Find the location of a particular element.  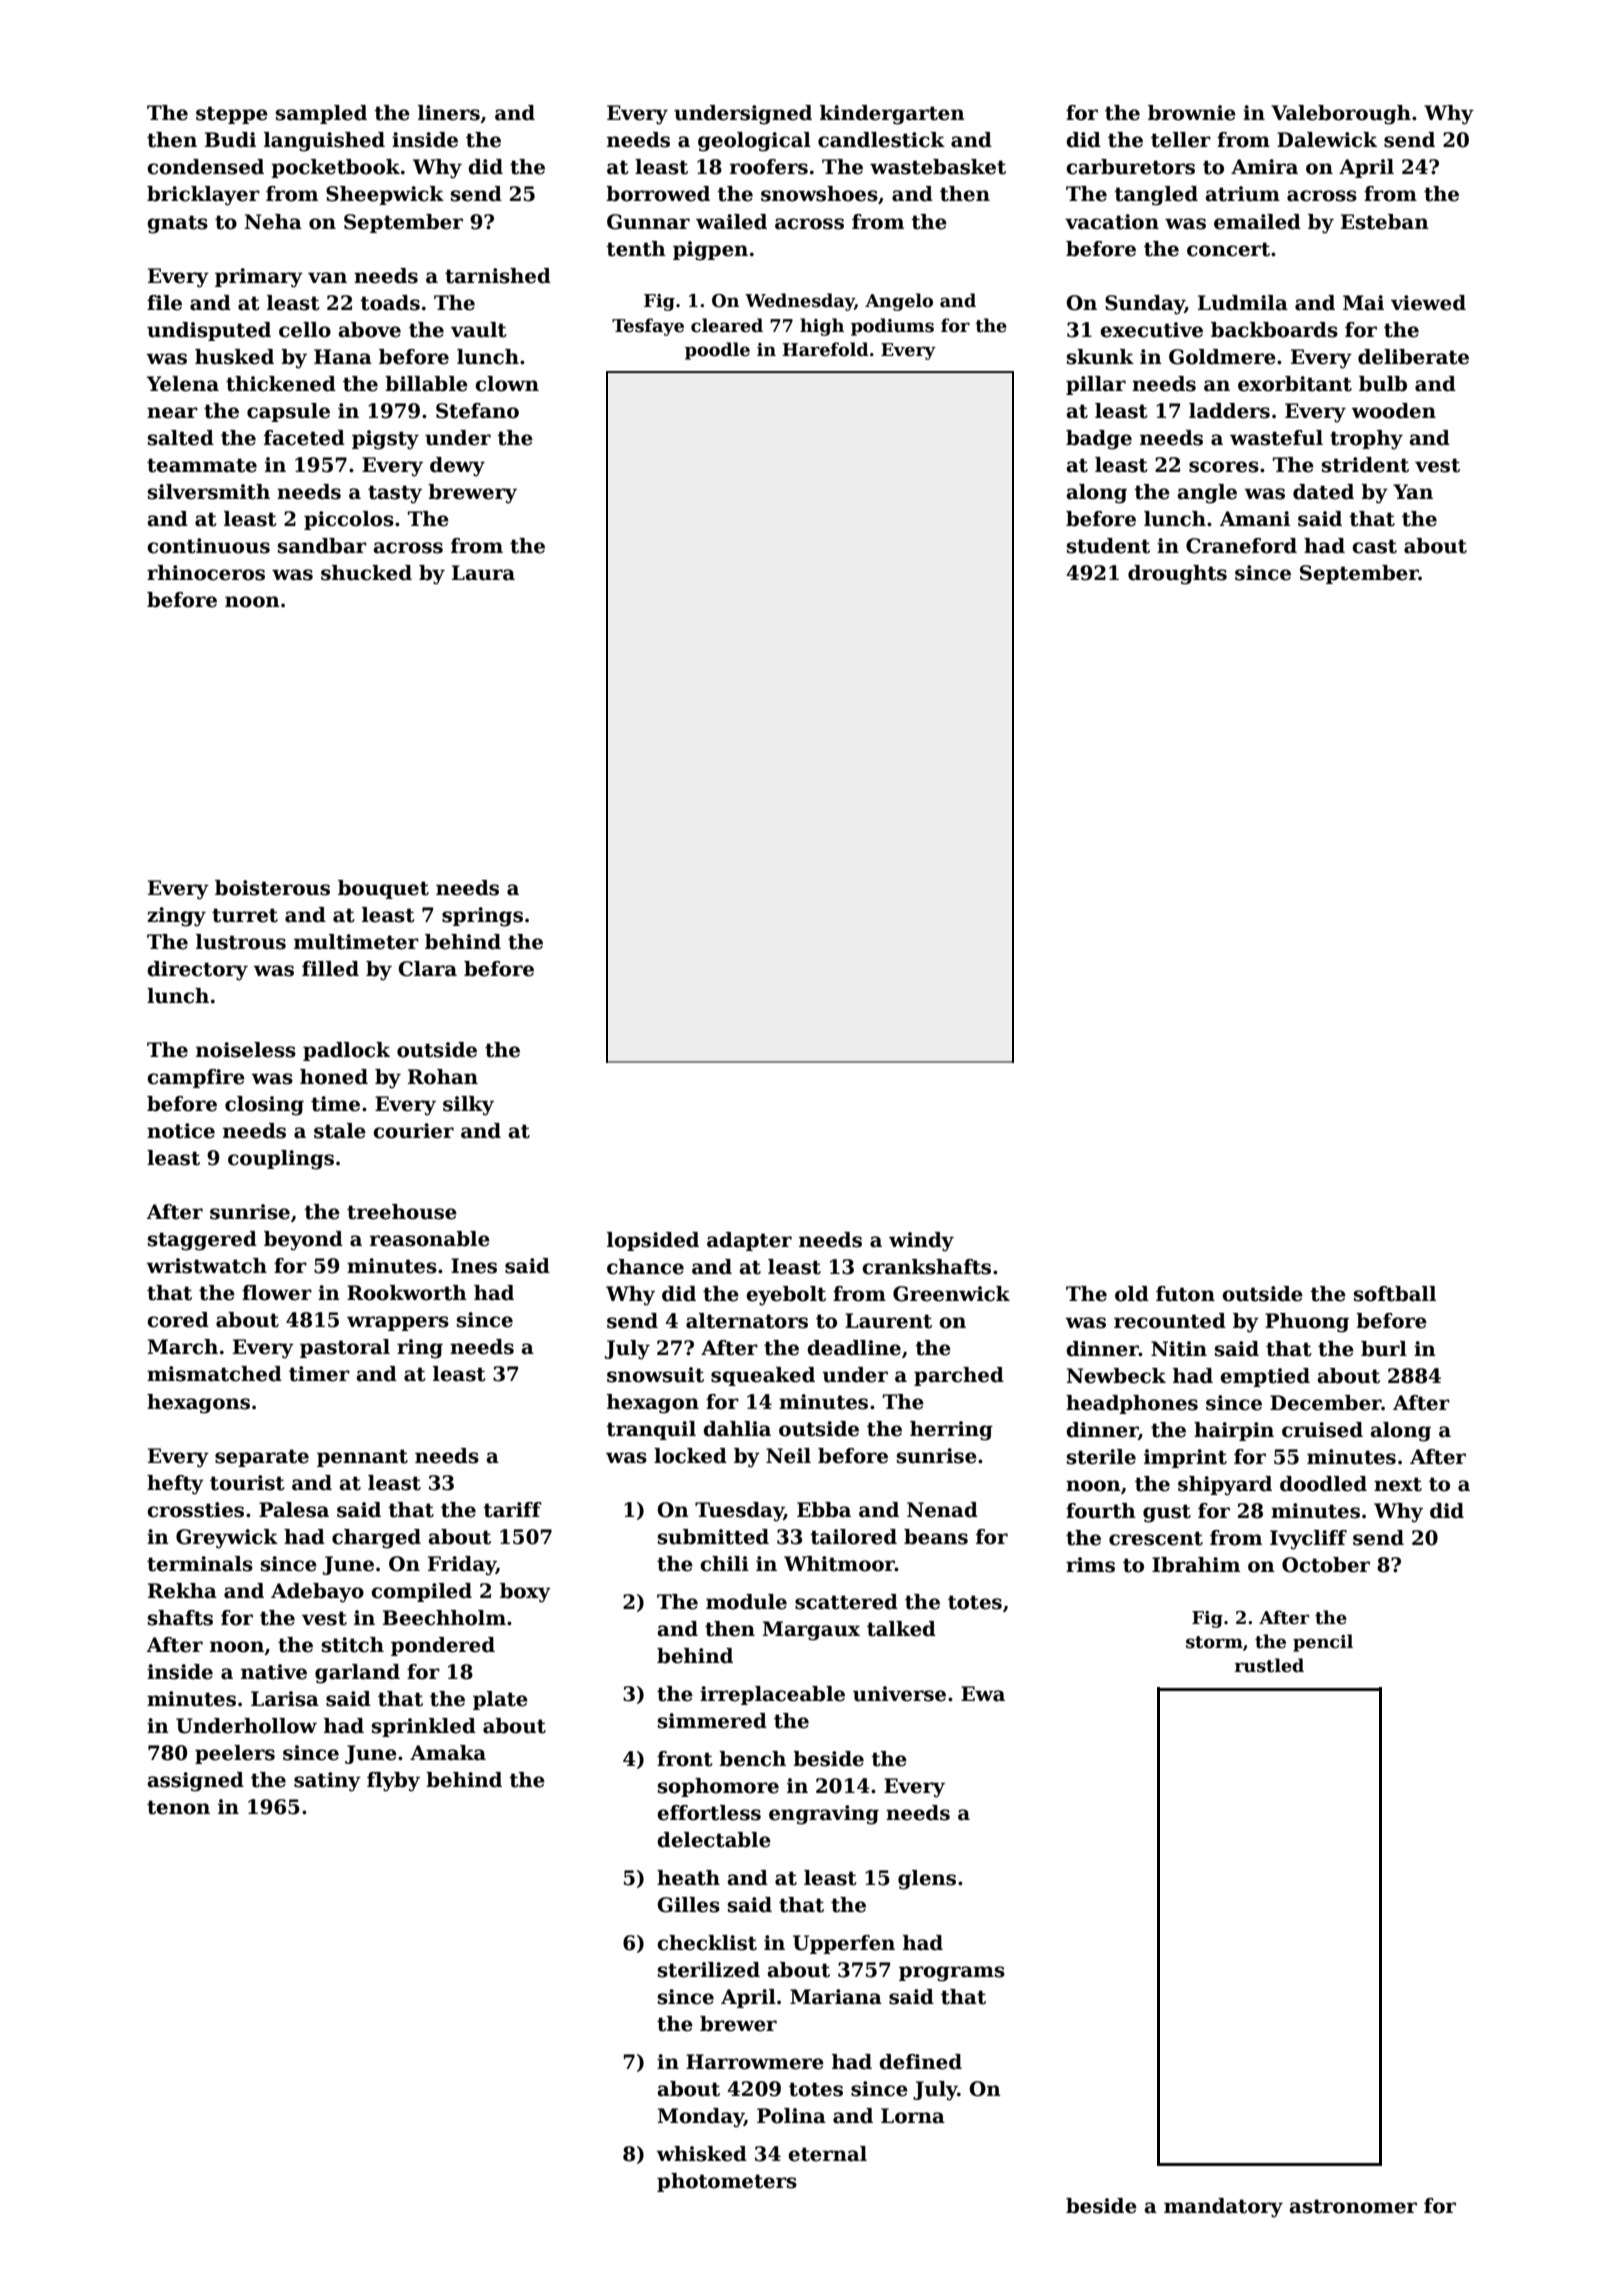

whisked is located at coordinates (701, 2154).
